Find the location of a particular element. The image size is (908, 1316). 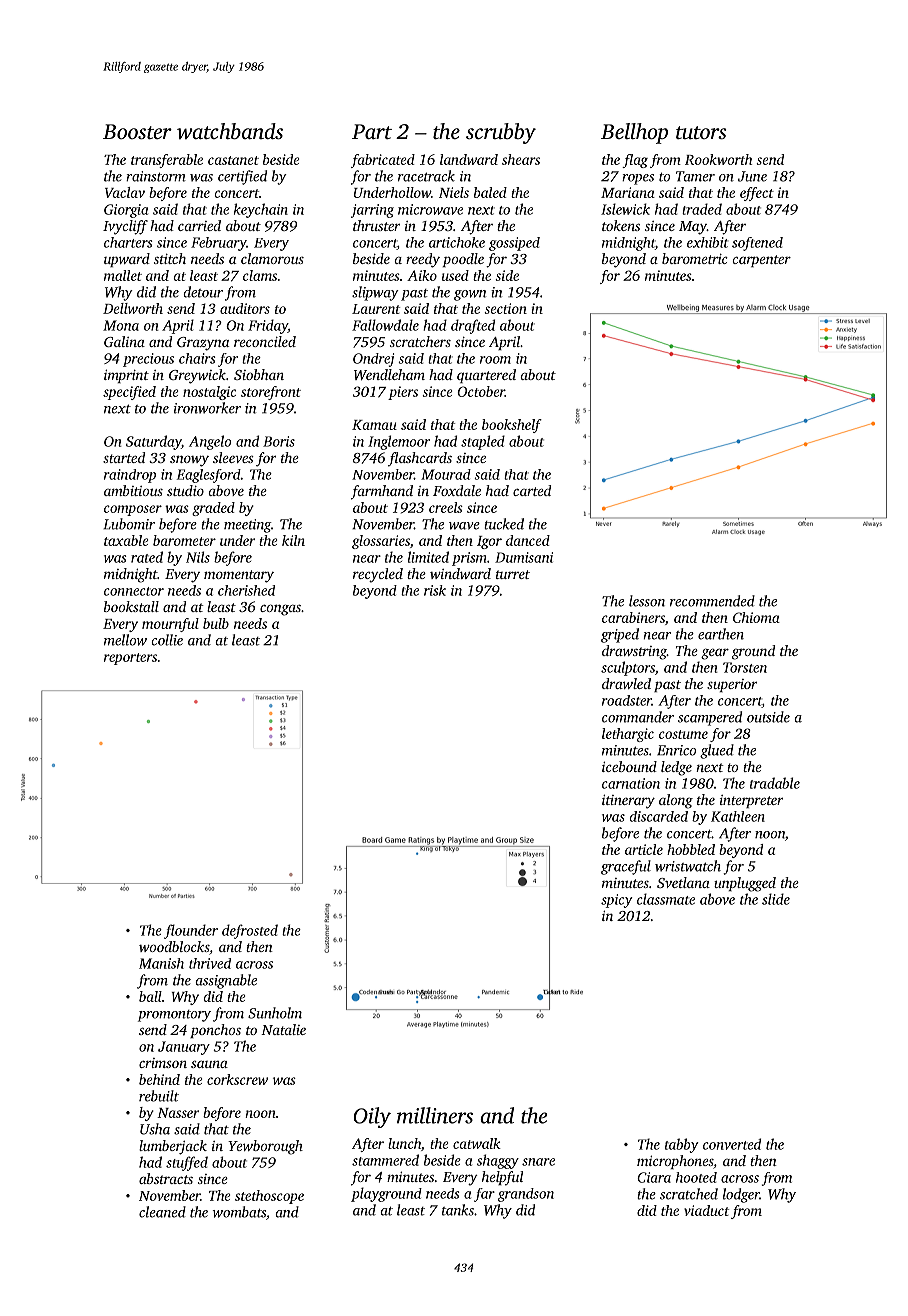

flag is located at coordinates (635, 161).
